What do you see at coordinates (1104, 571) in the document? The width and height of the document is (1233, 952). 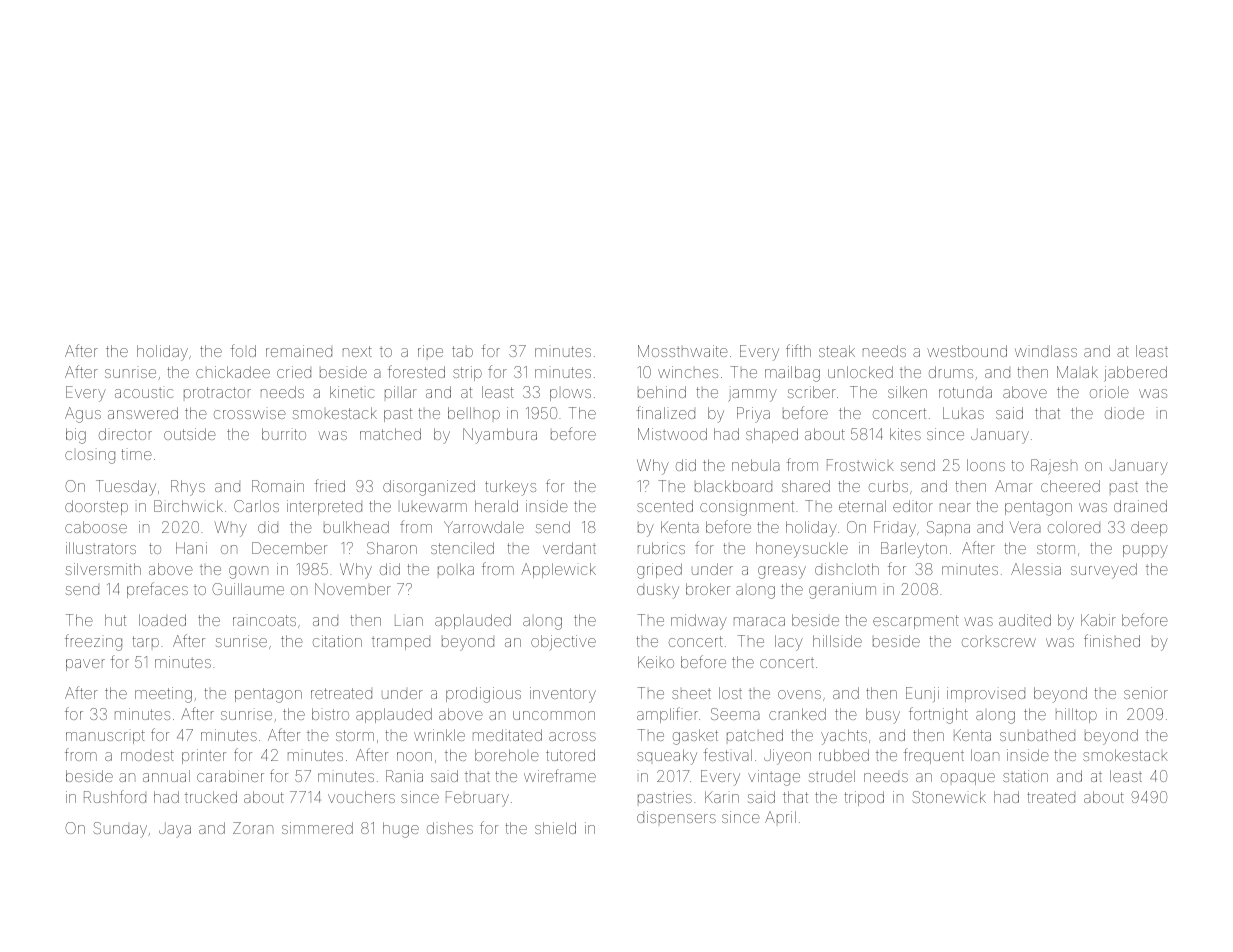 I see `surveyed` at bounding box center [1104, 571].
